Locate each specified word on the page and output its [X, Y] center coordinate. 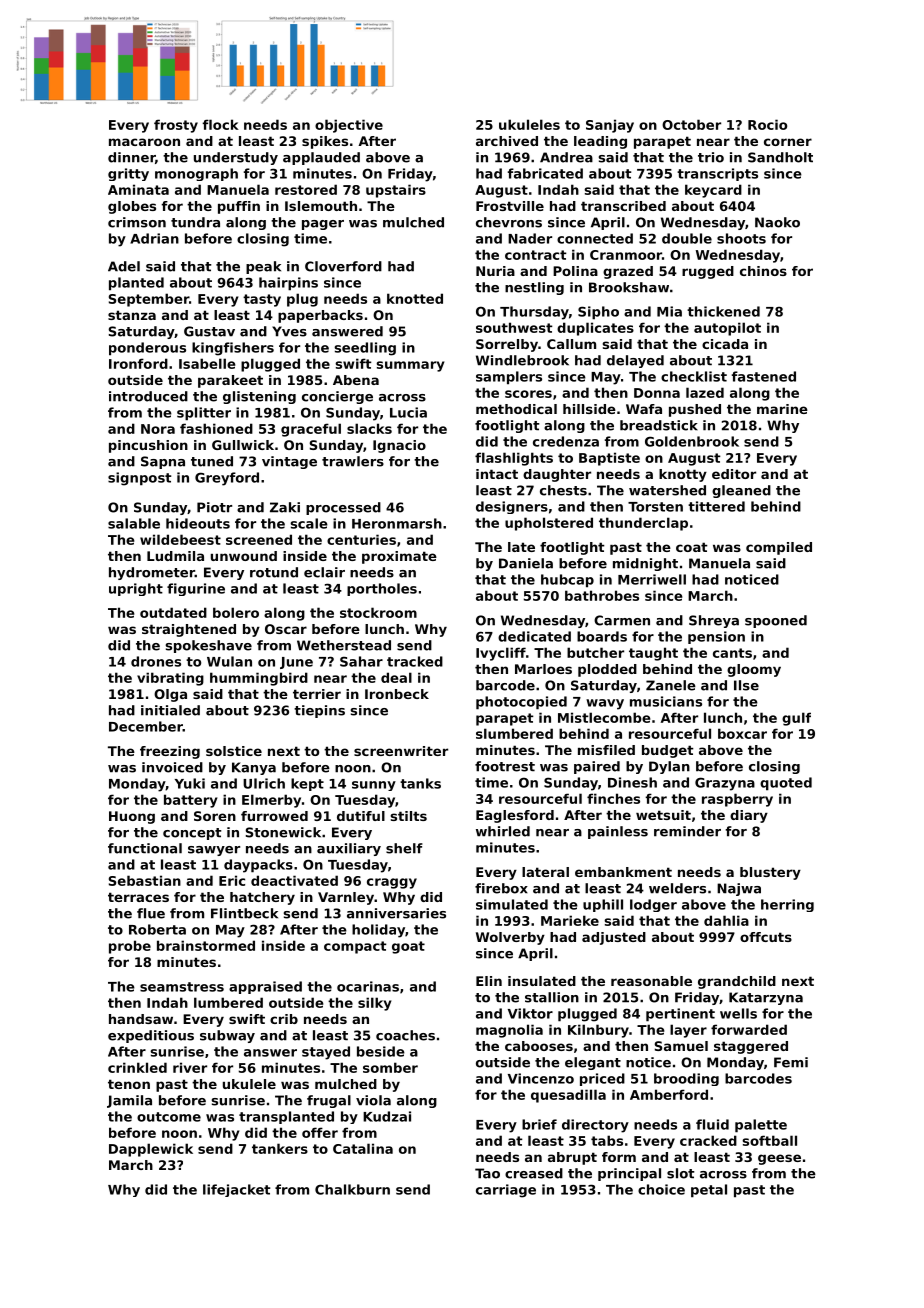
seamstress [182, 987]
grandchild [737, 982]
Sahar [361, 661]
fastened [764, 376]
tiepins [319, 711]
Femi [791, 1062]
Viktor [530, 1013]
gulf [796, 719]
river [190, 1067]
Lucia [408, 412]
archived [507, 141]
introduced [148, 396]
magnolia [509, 1031]
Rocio [767, 124]
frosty [176, 126]
